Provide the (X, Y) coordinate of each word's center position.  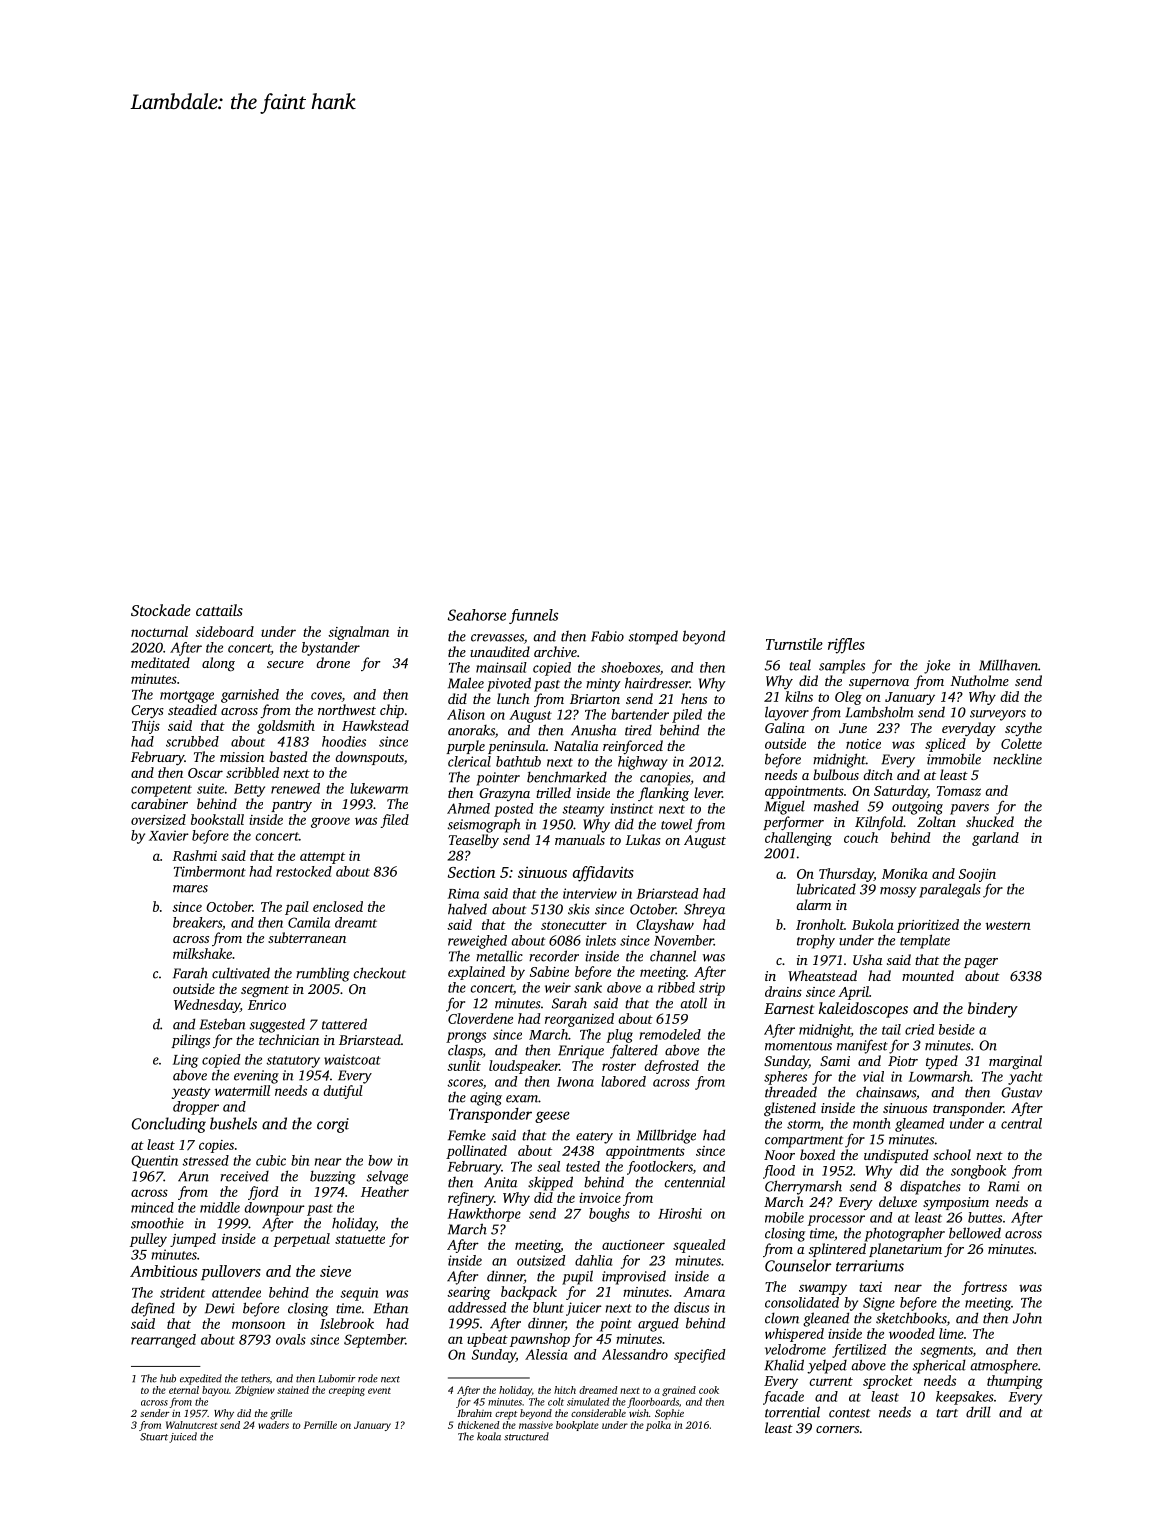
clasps (465, 1052)
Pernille (320, 1425)
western (1008, 925)
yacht (1025, 1078)
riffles (846, 646)
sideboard (224, 631)
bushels (233, 1123)
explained (476, 973)
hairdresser (657, 683)
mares (190, 889)
